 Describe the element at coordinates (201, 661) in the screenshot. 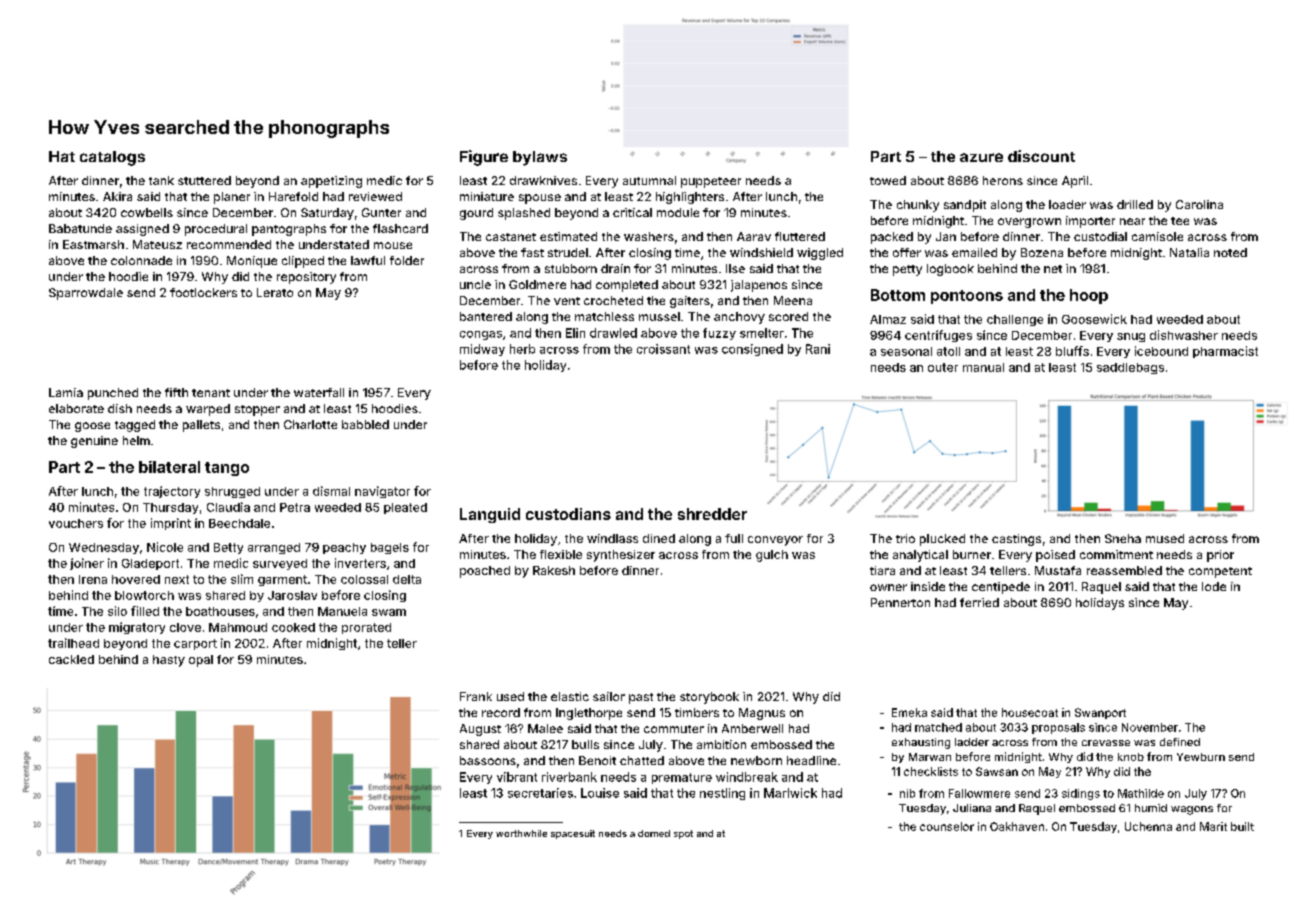

I see `opal` at that location.
